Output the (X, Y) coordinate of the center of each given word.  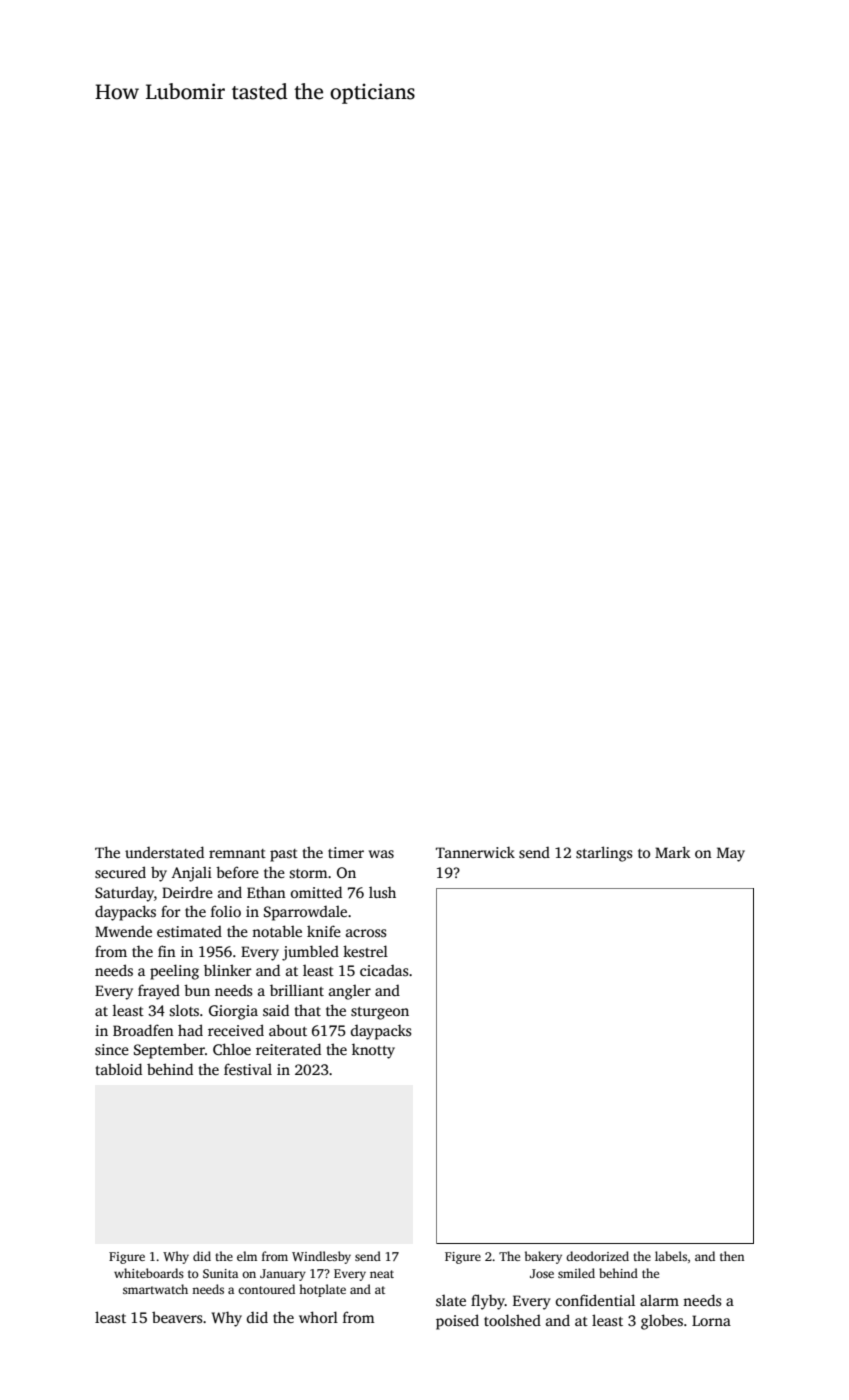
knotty (373, 1051)
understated (164, 852)
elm (247, 1256)
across (366, 933)
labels (671, 1256)
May (731, 854)
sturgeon (380, 1013)
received (236, 1030)
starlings (604, 854)
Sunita (220, 1273)
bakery (543, 1257)
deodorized (597, 1256)
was (381, 854)
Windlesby (321, 1257)
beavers (177, 1317)
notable (277, 931)
